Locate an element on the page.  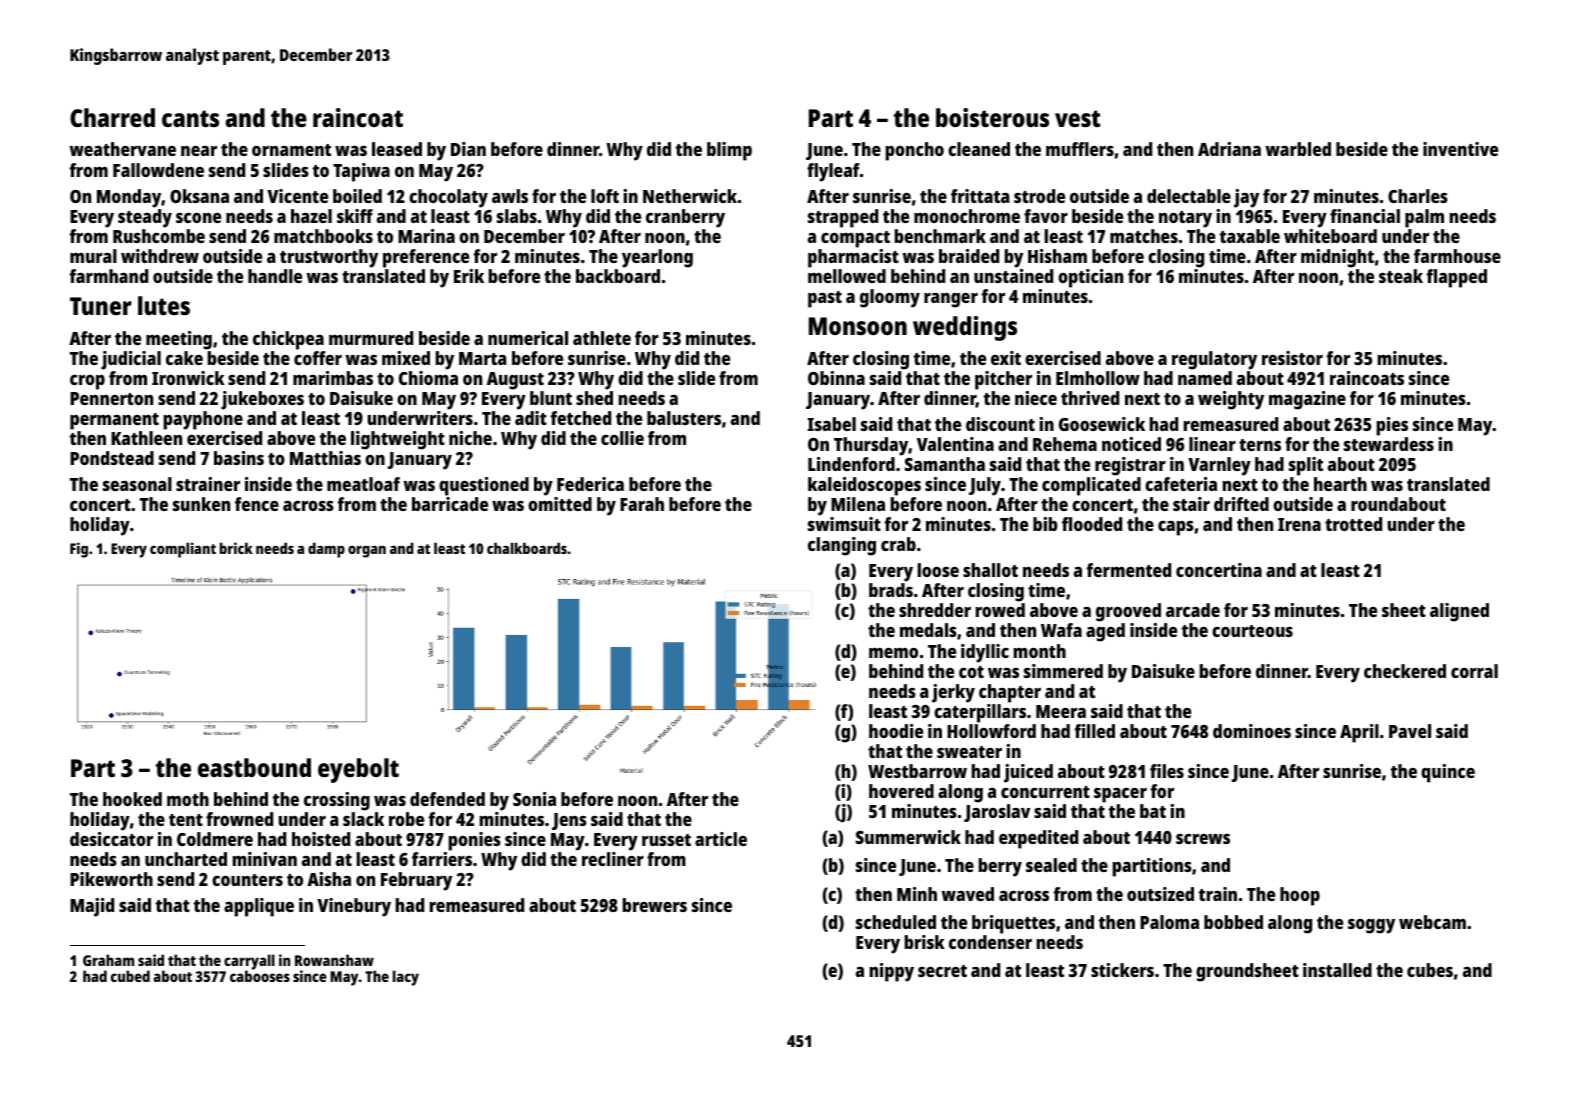
clanging is located at coordinates (842, 546).
